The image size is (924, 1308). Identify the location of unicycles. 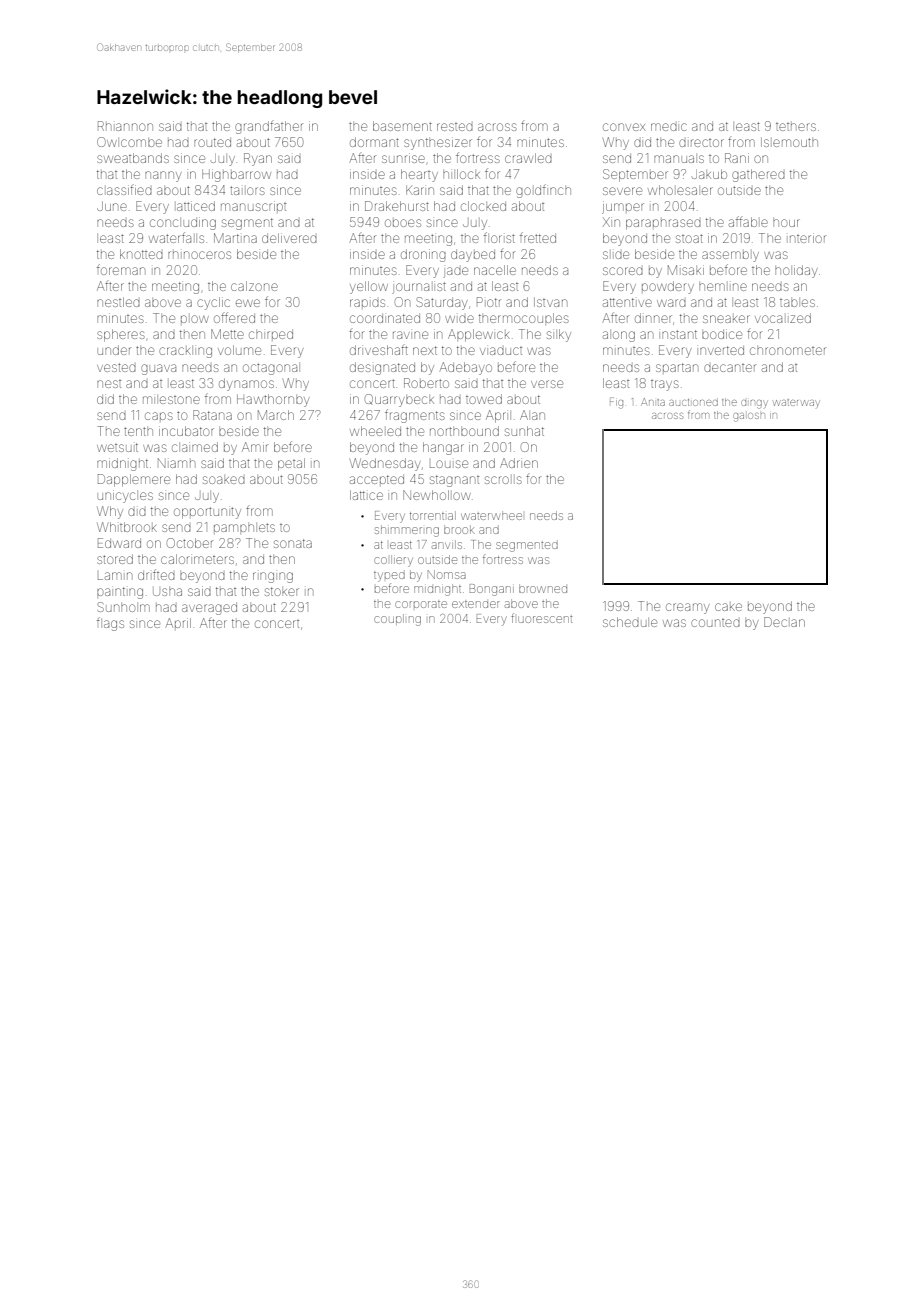
(125, 496).
